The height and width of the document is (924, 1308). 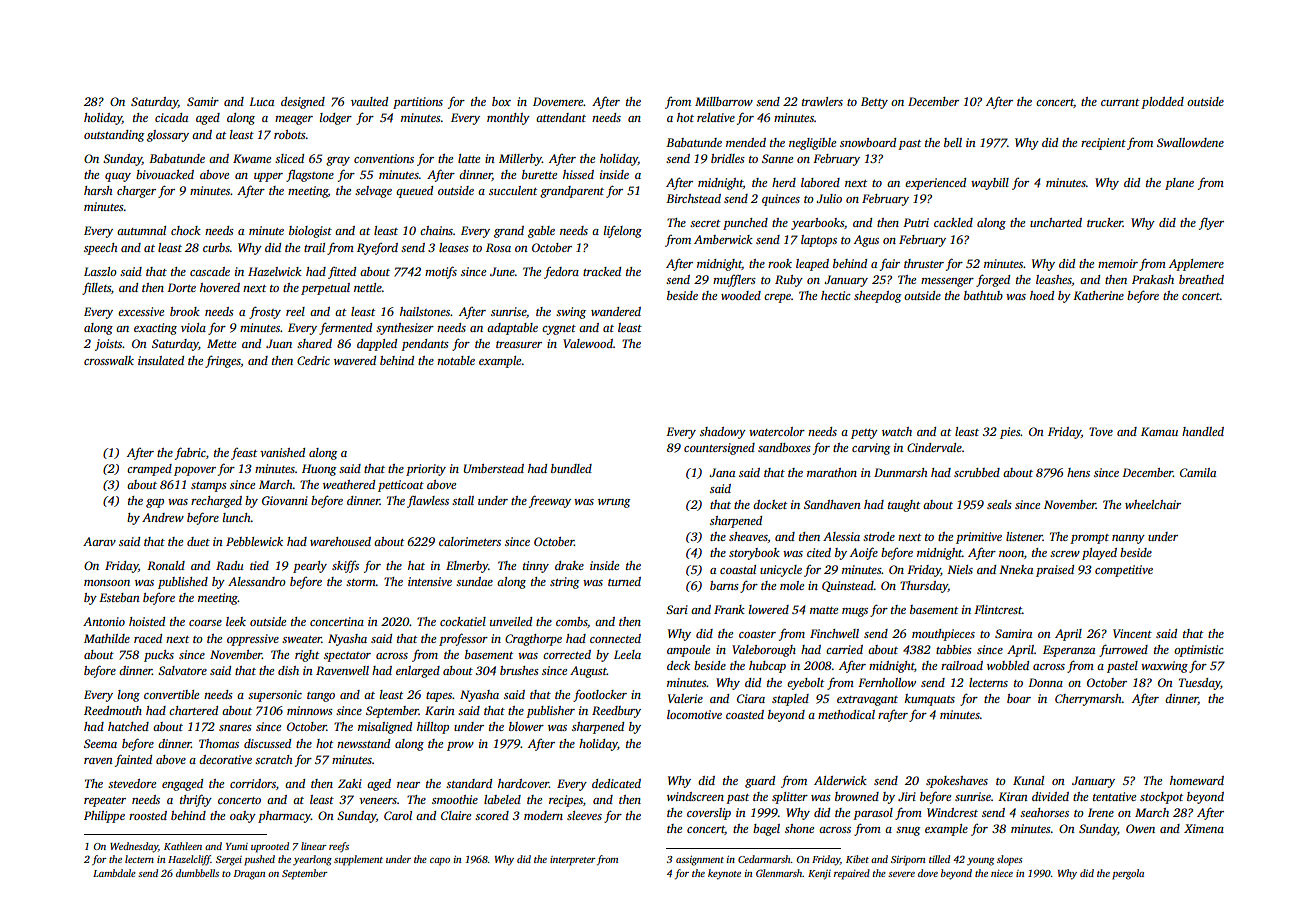 I want to click on homeward, so click(x=1197, y=780).
